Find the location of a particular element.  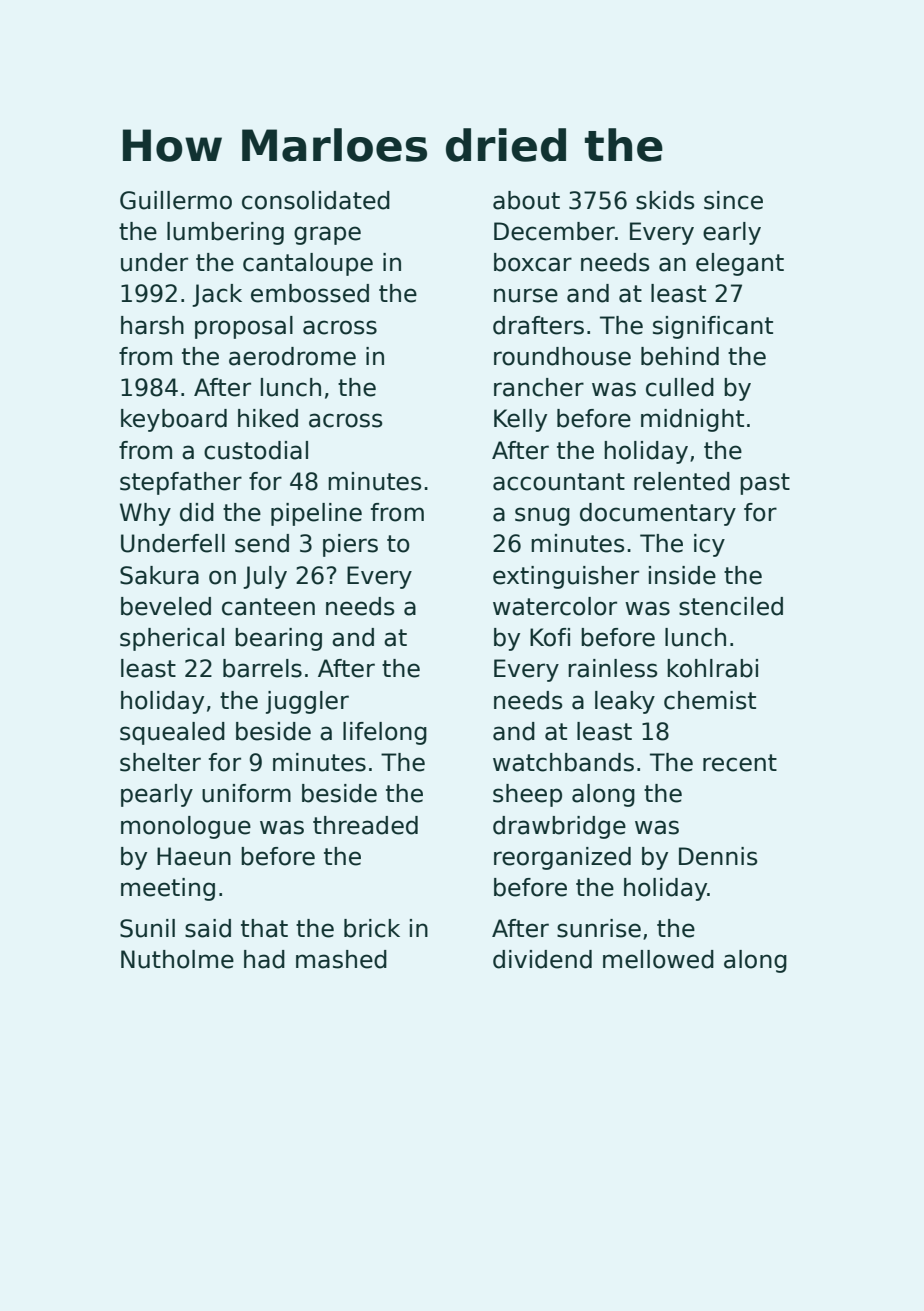

behind is located at coordinates (680, 356).
